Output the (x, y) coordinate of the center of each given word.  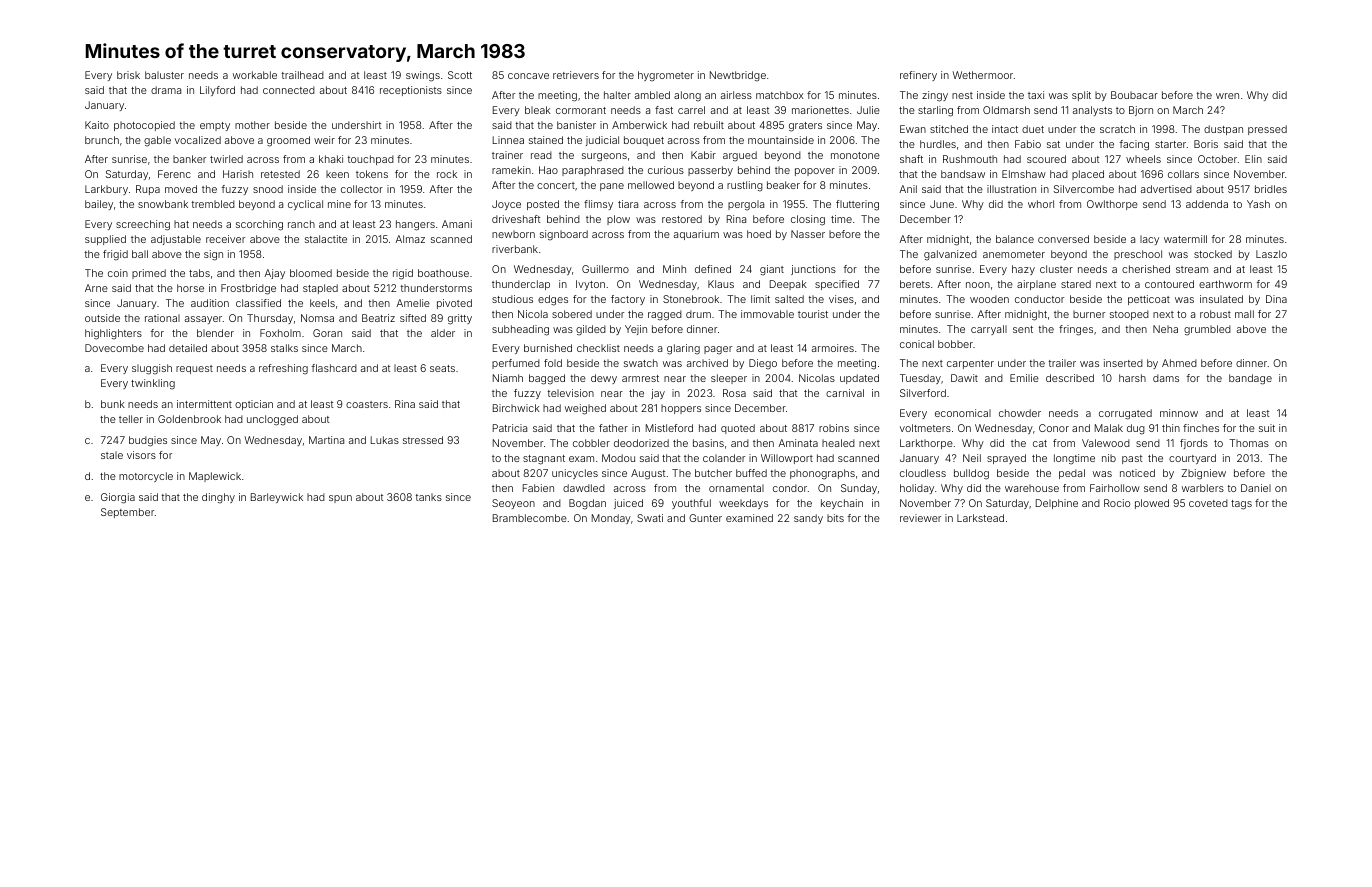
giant (772, 270)
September (127, 513)
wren (1227, 96)
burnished (548, 348)
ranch (301, 224)
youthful (691, 504)
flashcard (334, 368)
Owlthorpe (1112, 205)
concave (528, 76)
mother (252, 125)
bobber (955, 344)
